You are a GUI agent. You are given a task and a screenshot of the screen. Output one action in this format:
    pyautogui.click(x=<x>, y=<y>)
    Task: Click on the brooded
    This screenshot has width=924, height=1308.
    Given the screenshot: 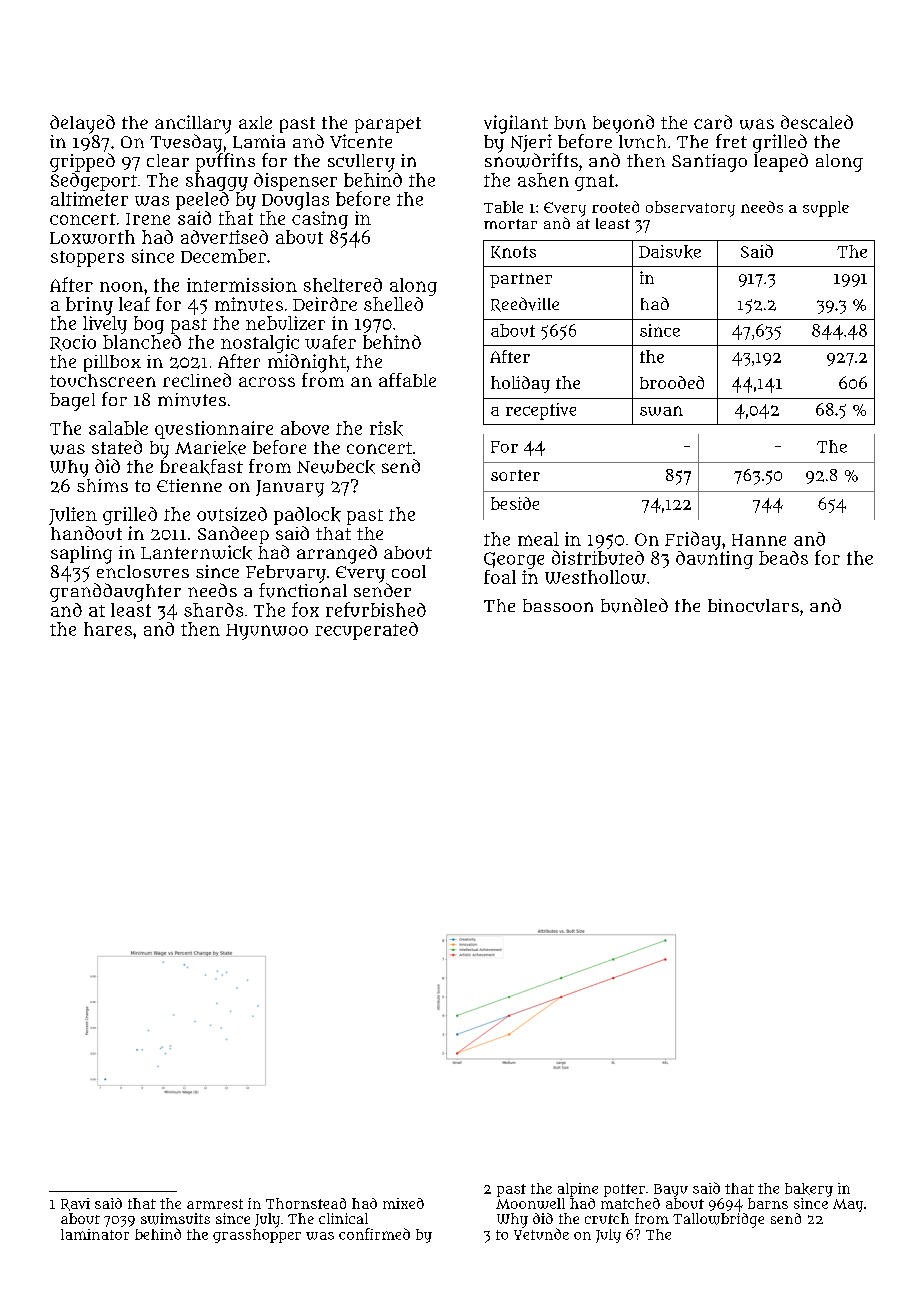 What is the action you would take?
    pyautogui.click(x=672, y=382)
